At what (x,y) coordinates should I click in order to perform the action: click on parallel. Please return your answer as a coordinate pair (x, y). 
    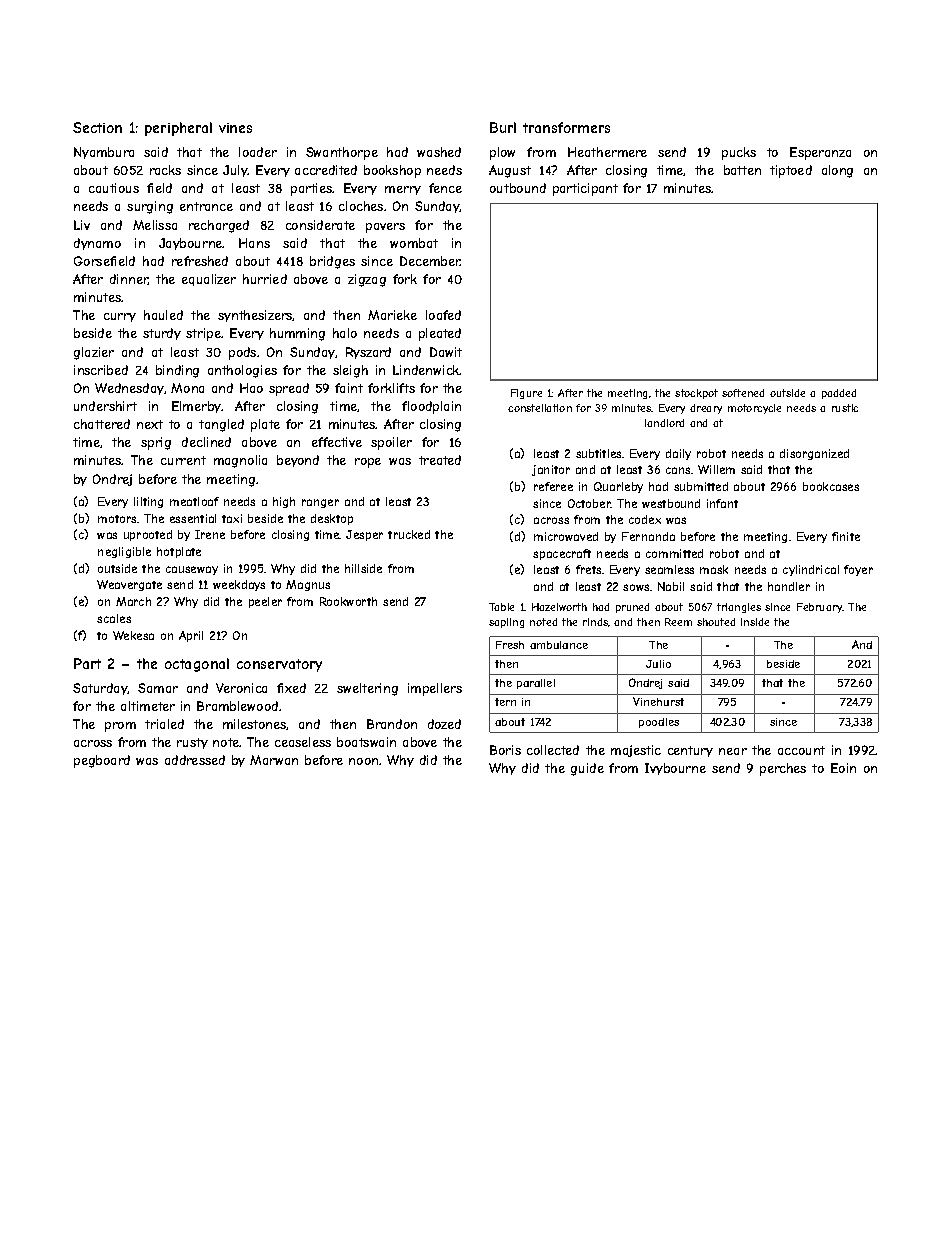
    Looking at the image, I should click on (536, 684).
